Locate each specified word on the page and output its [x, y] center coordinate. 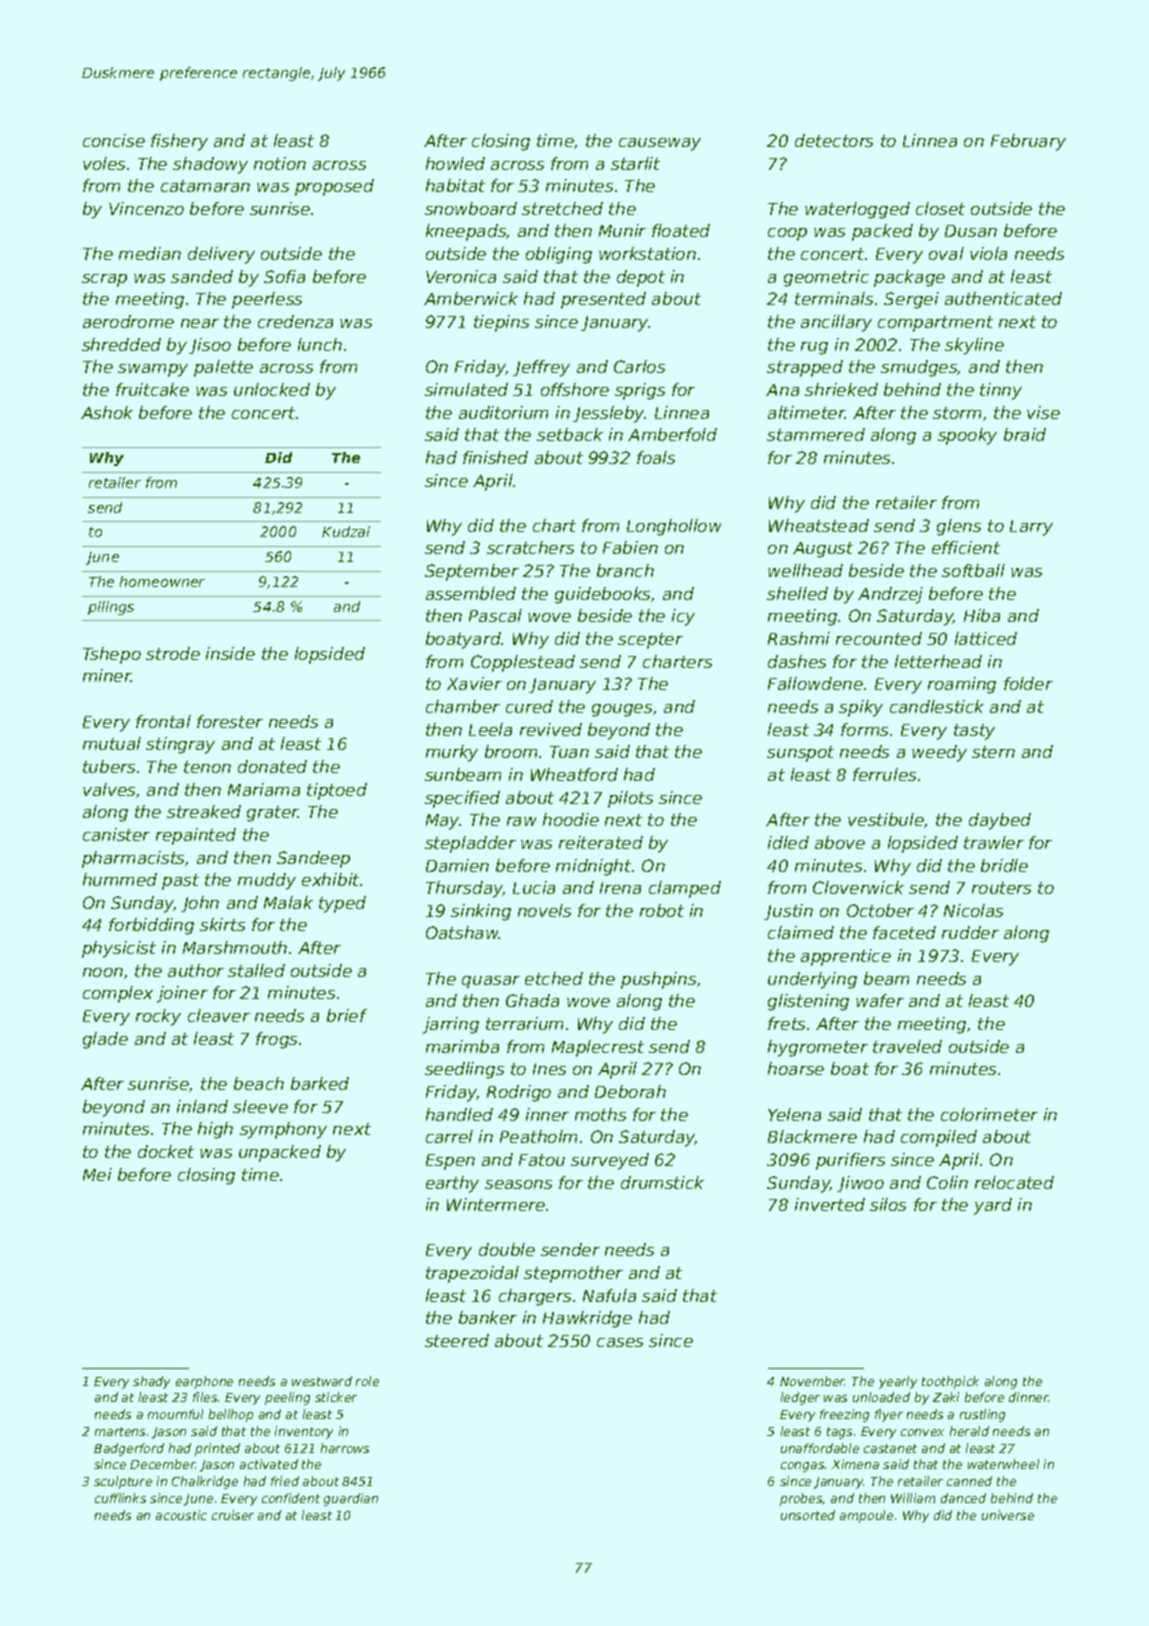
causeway [660, 144]
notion [280, 163]
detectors [834, 140]
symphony [283, 1130]
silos [888, 1204]
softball [973, 570]
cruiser [233, 1515]
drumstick [662, 1182]
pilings [111, 608]
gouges [622, 710]
